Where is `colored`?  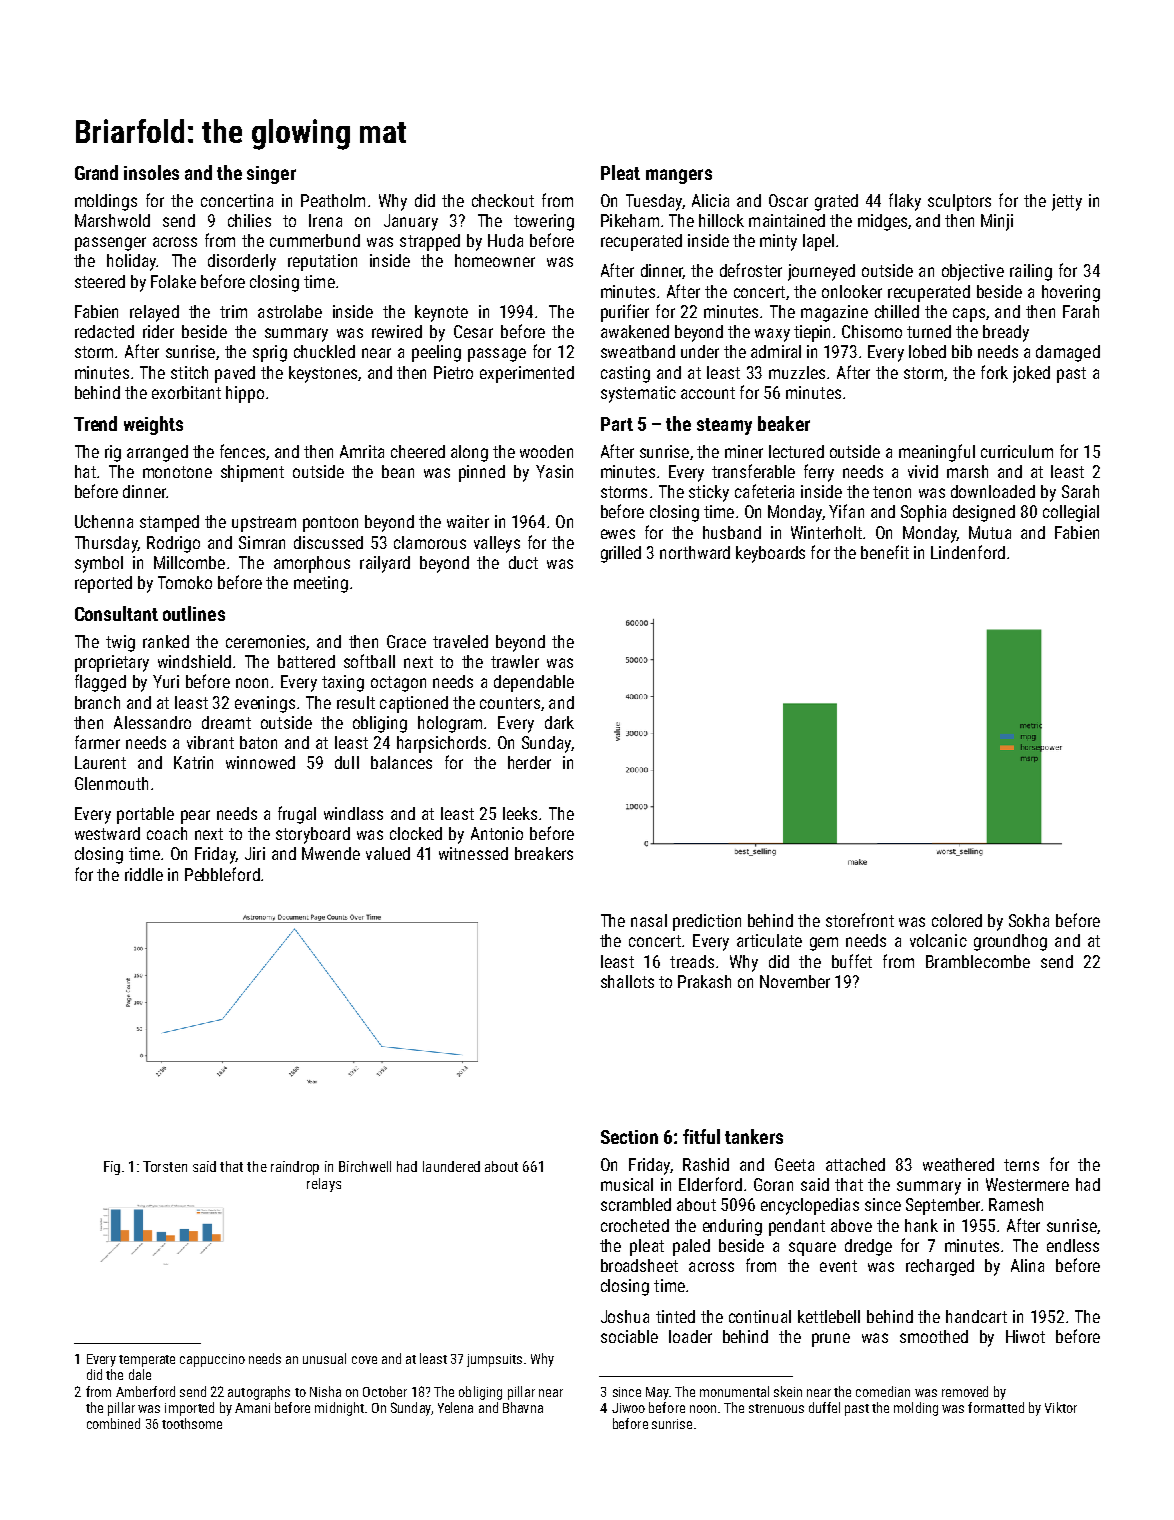 colored is located at coordinates (957, 920).
